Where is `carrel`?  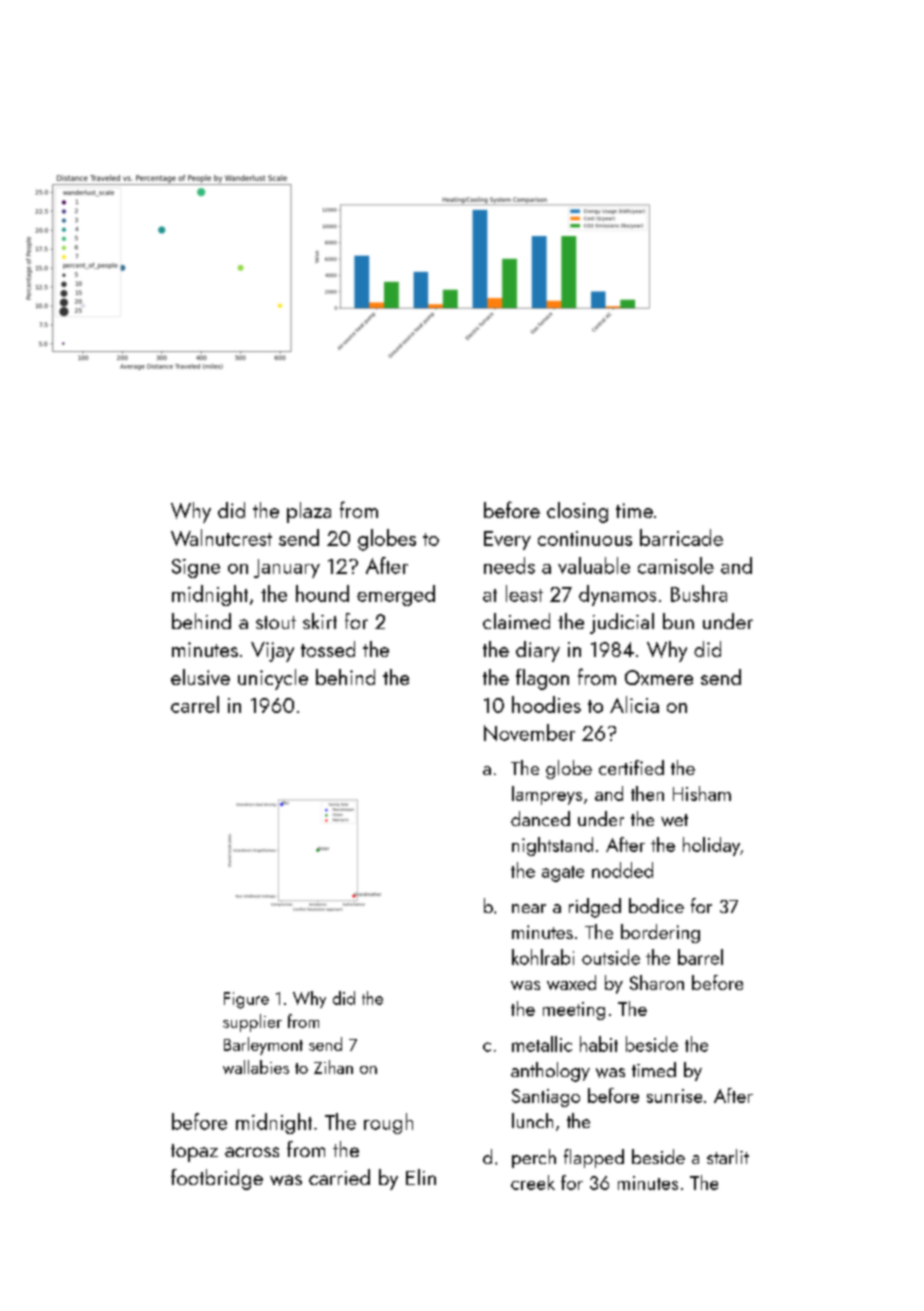
carrel is located at coordinates (195, 704).
